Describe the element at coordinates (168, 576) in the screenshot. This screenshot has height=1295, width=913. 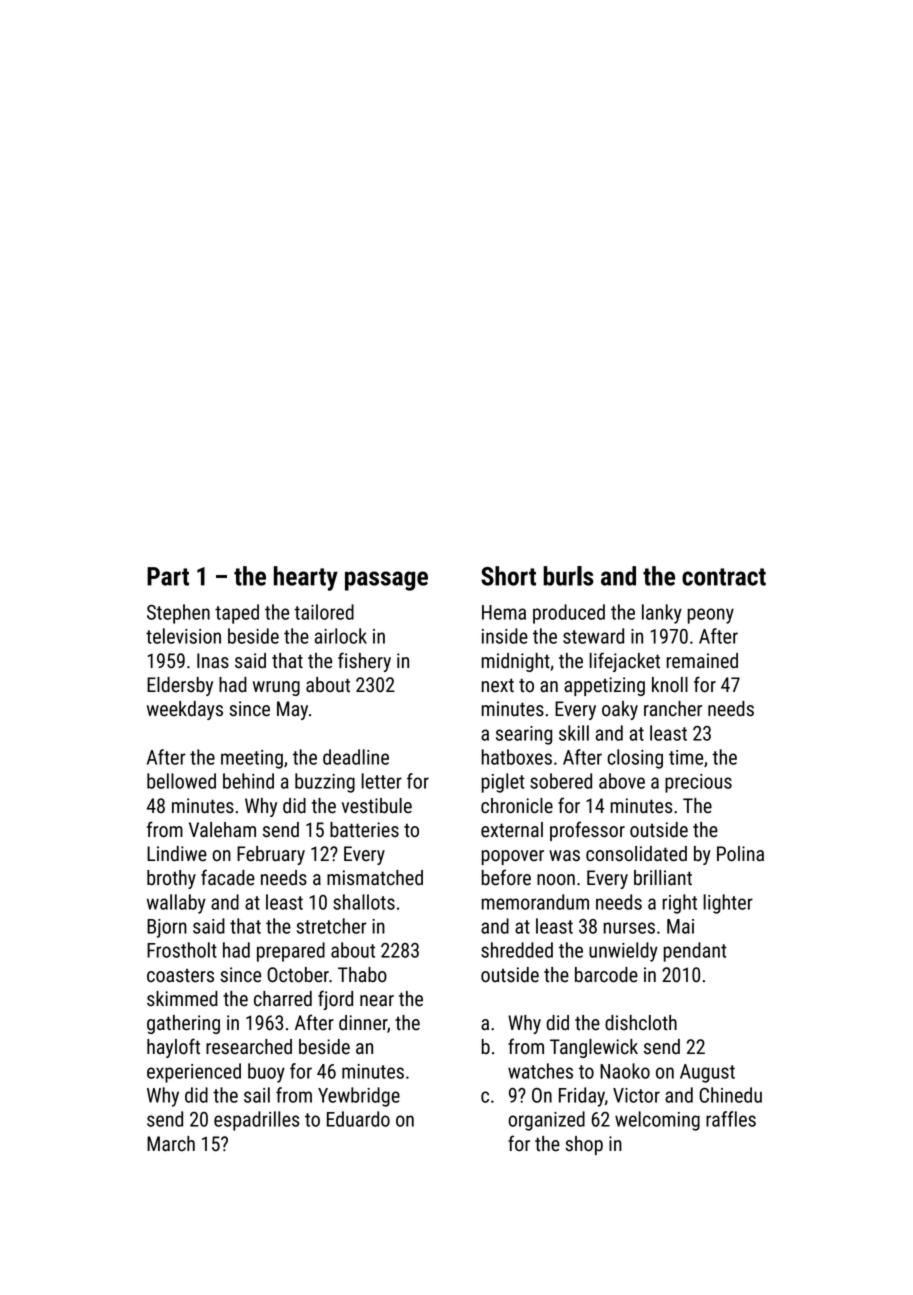
I see `Part` at that location.
